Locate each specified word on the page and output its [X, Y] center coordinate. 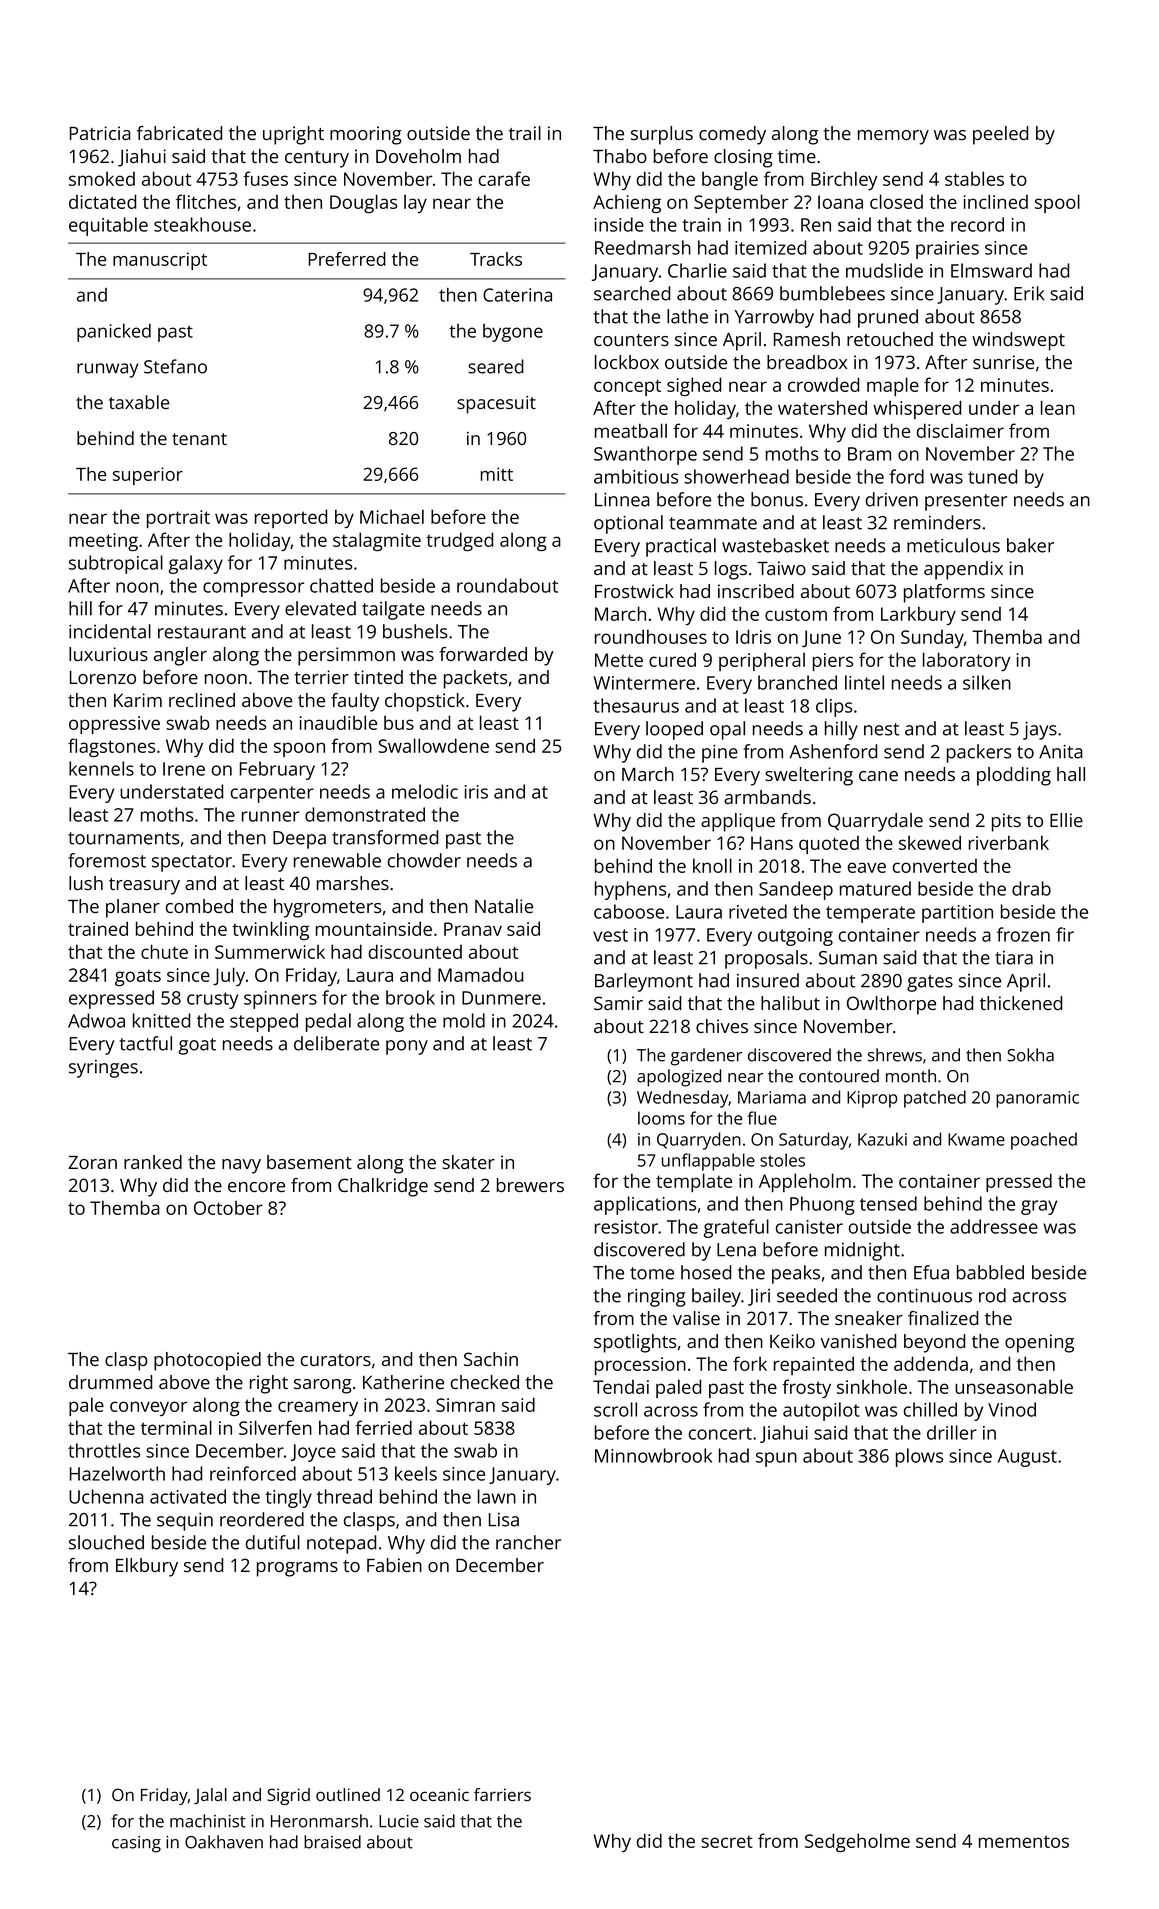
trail [525, 133]
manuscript [160, 261]
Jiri [759, 1297]
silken [987, 682]
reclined [202, 700]
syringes [103, 1069]
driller [952, 1432]
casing [136, 1844]
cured [672, 659]
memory [893, 137]
